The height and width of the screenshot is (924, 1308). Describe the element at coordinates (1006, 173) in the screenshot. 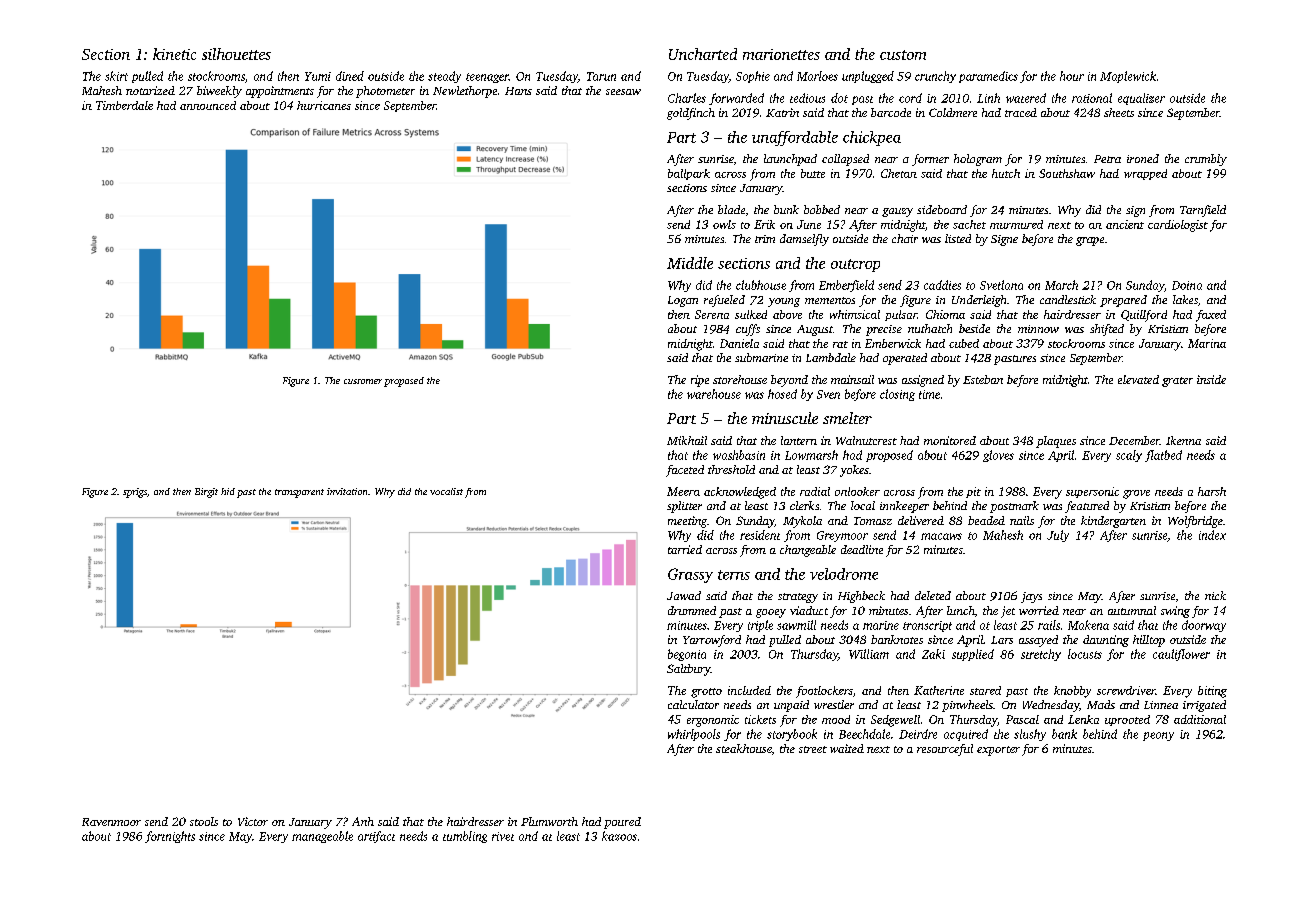

I see `hutch` at that location.
